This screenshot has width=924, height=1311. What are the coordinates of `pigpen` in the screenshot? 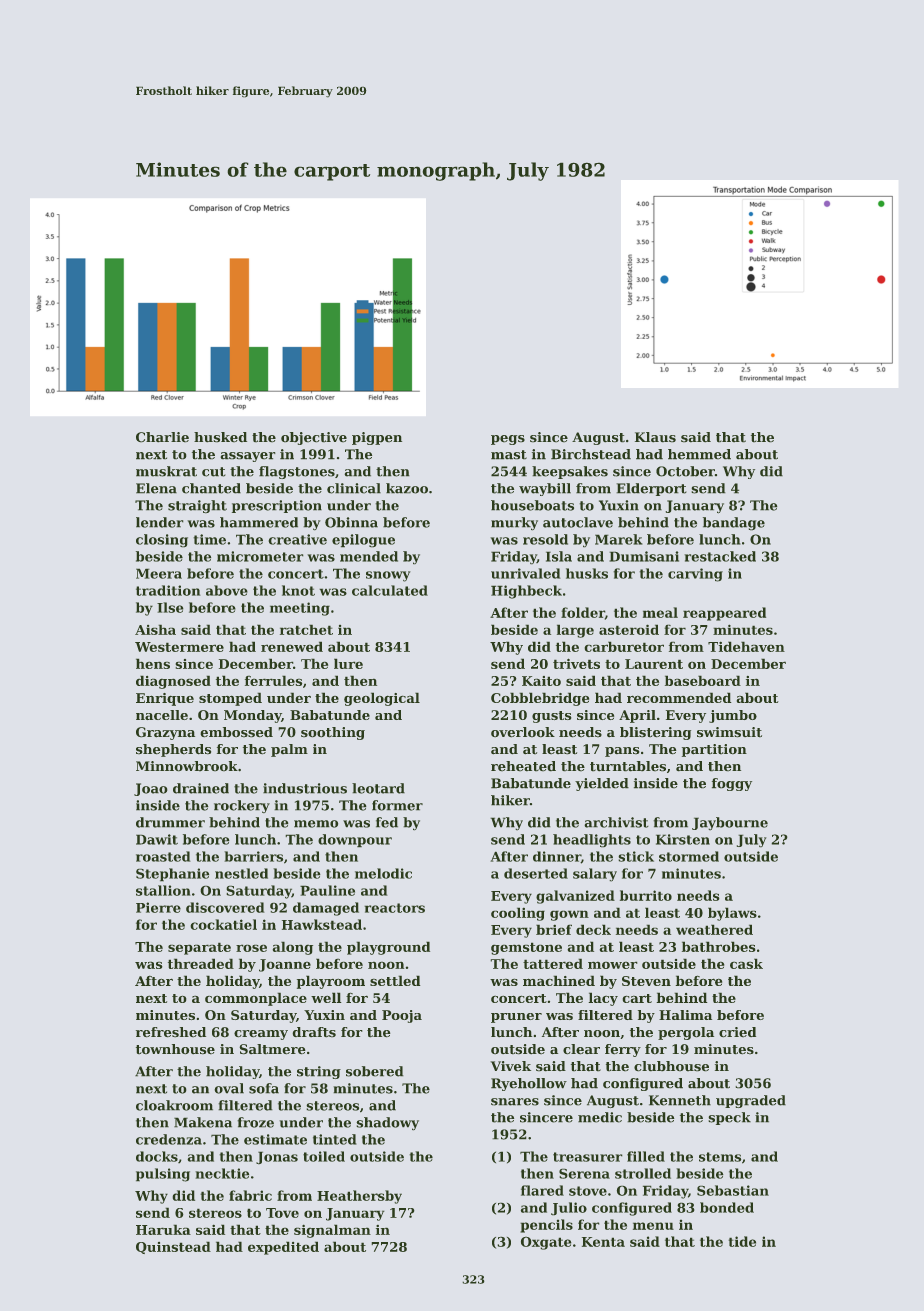 It's located at (377, 438).
